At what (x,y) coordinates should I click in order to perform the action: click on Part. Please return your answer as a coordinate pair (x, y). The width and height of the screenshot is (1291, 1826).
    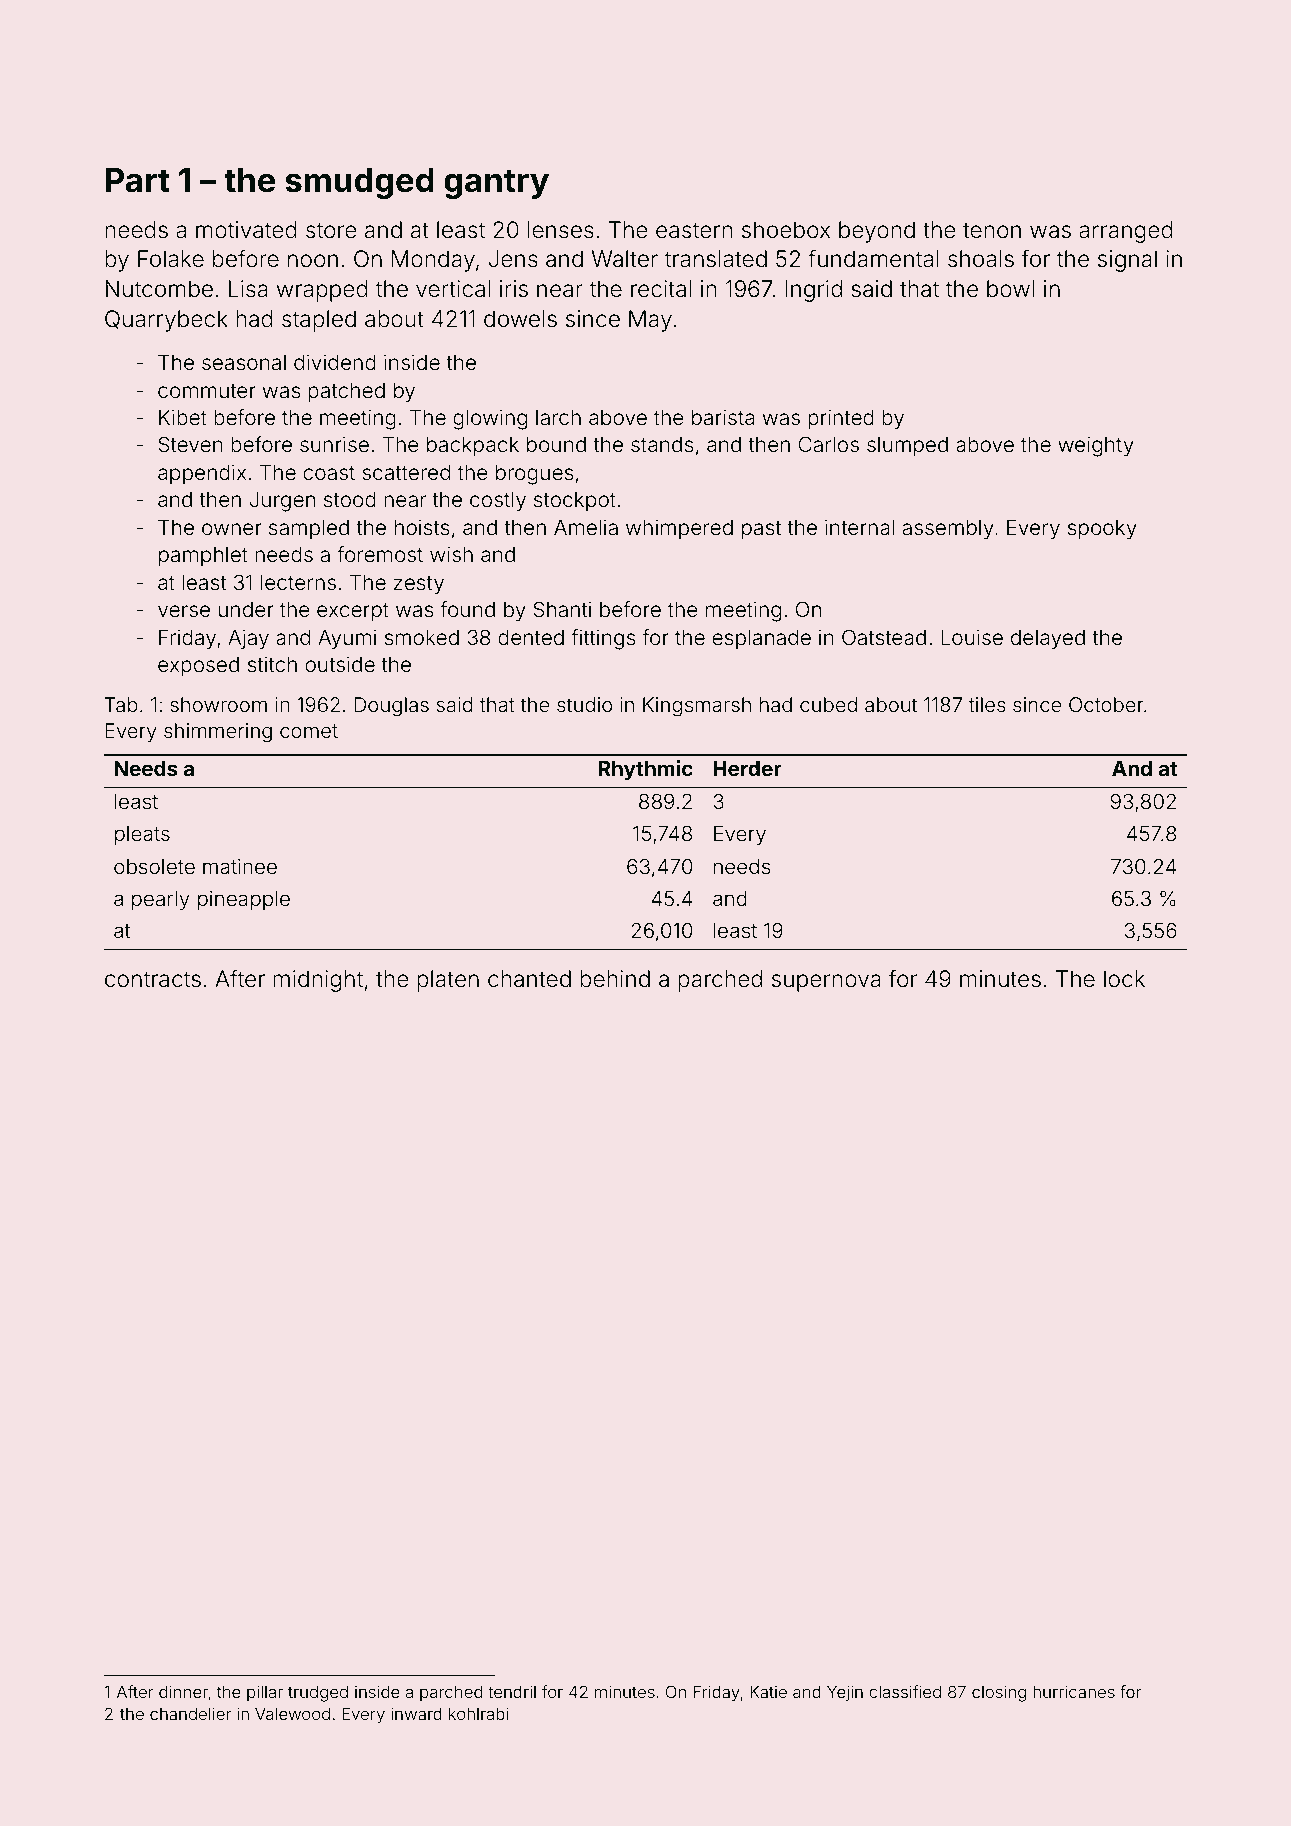
    Looking at the image, I should click on (138, 180).
